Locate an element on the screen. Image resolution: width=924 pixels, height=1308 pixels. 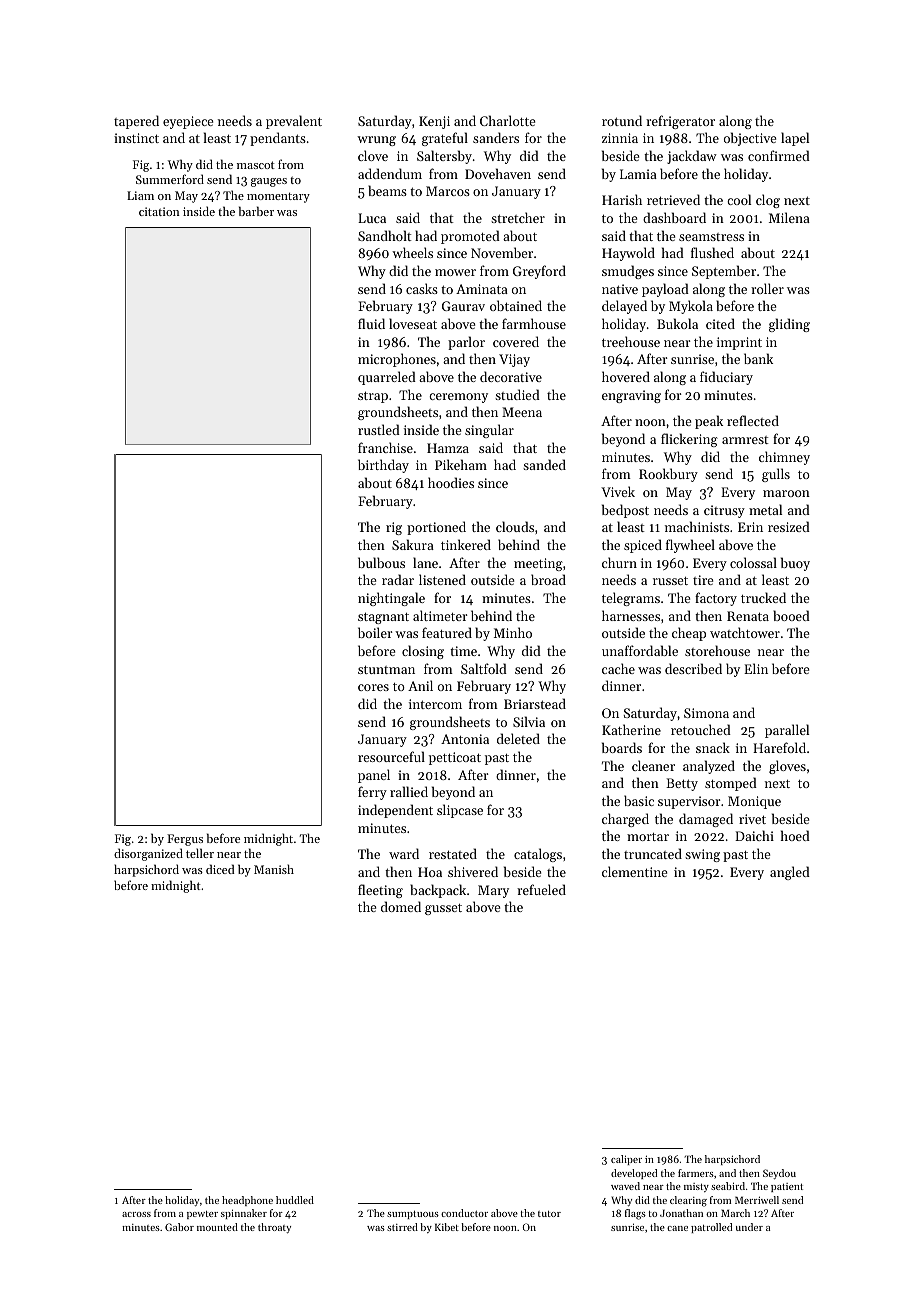
domed is located at coordinates (401, 906).
